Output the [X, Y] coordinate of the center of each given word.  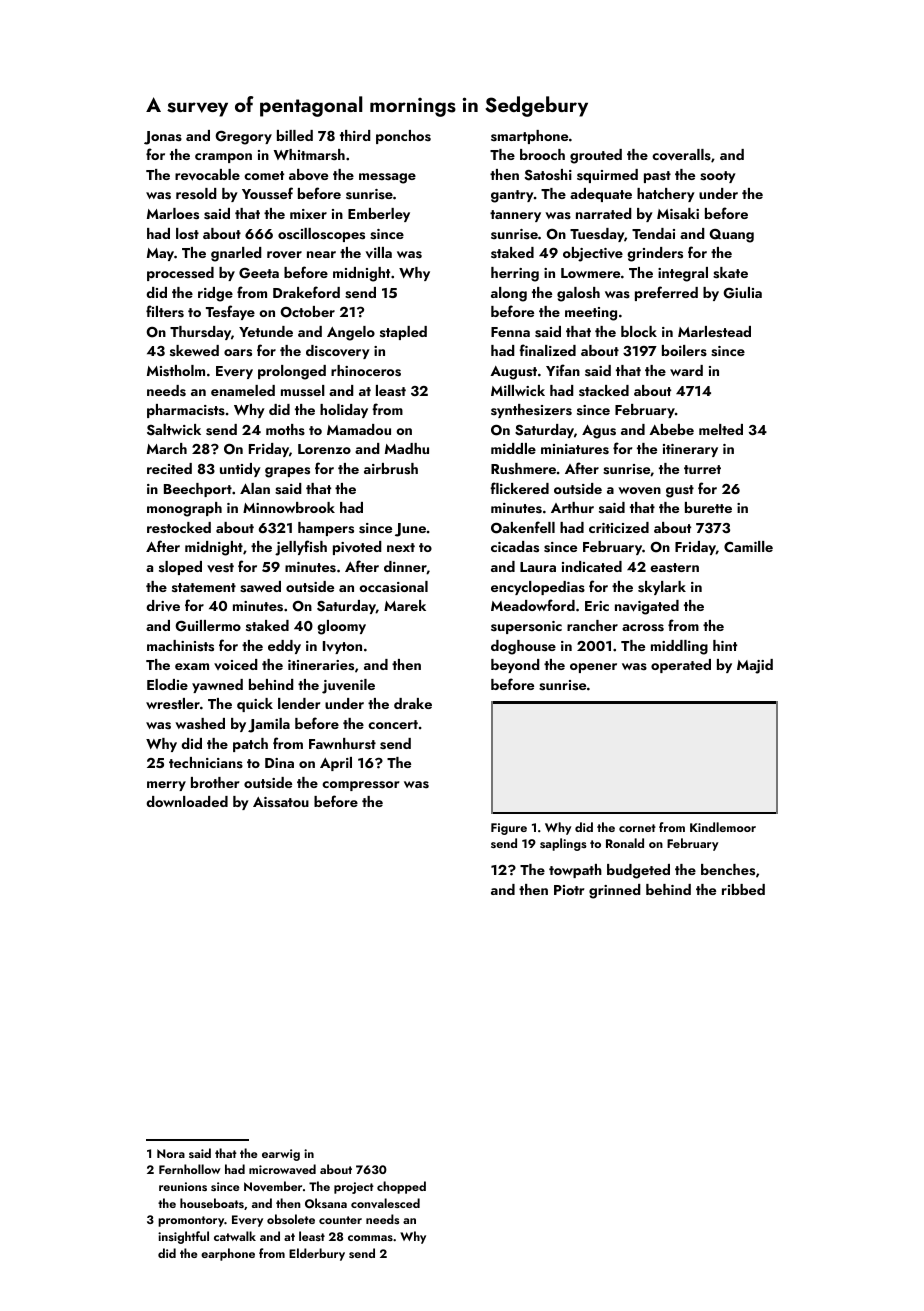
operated [681, 666]
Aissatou [281, 802]
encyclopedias [538, 588]
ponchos [403, 137]
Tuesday [597, 235]
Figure [509, 829]
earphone [228, 1254]
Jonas [163, 138]
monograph [184, 509]
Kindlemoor [723, 827]
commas [370, 1238]
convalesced [385, 1203]
